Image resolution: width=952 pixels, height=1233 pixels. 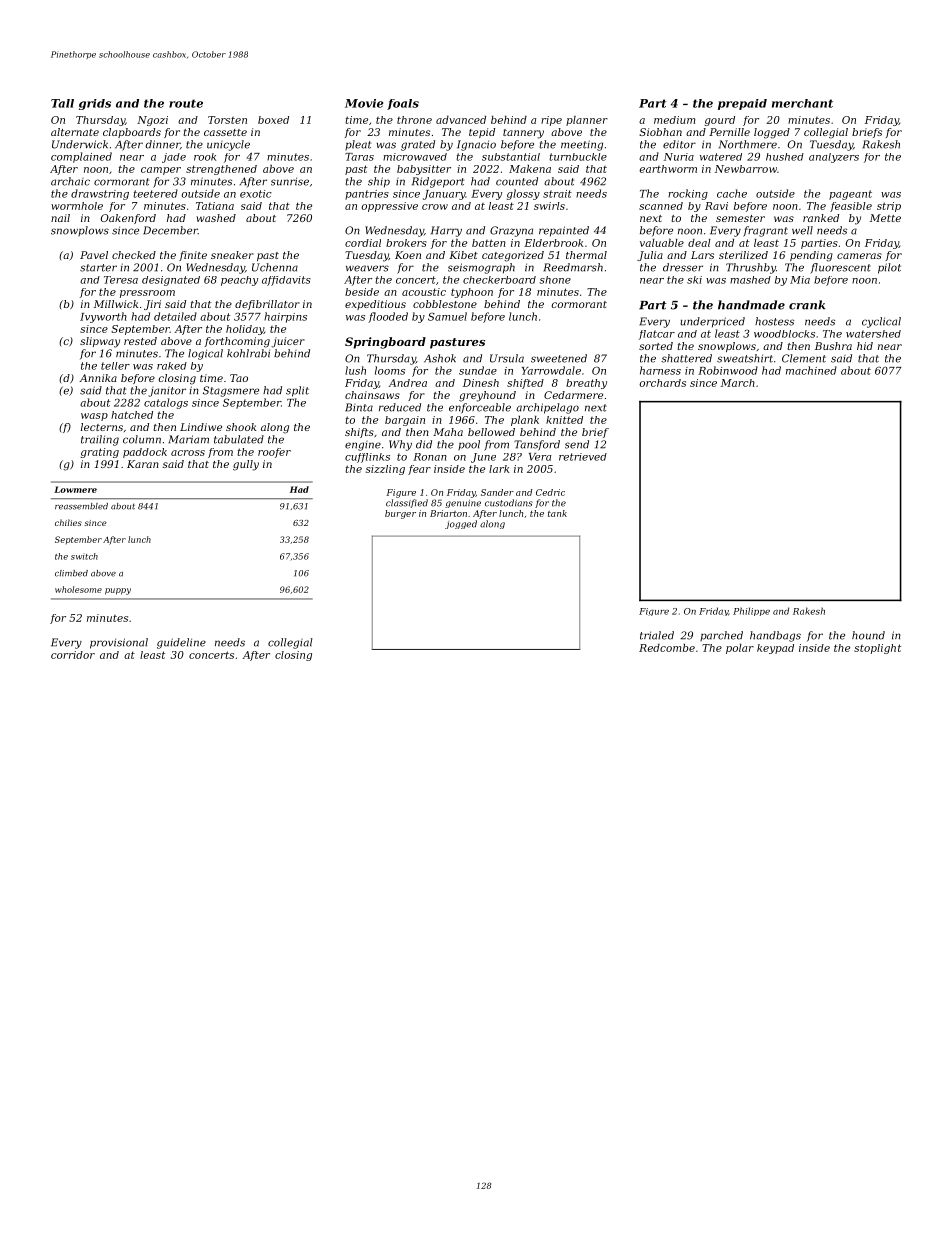 I want to click on Redcombe, so click(x=667, y=648).
